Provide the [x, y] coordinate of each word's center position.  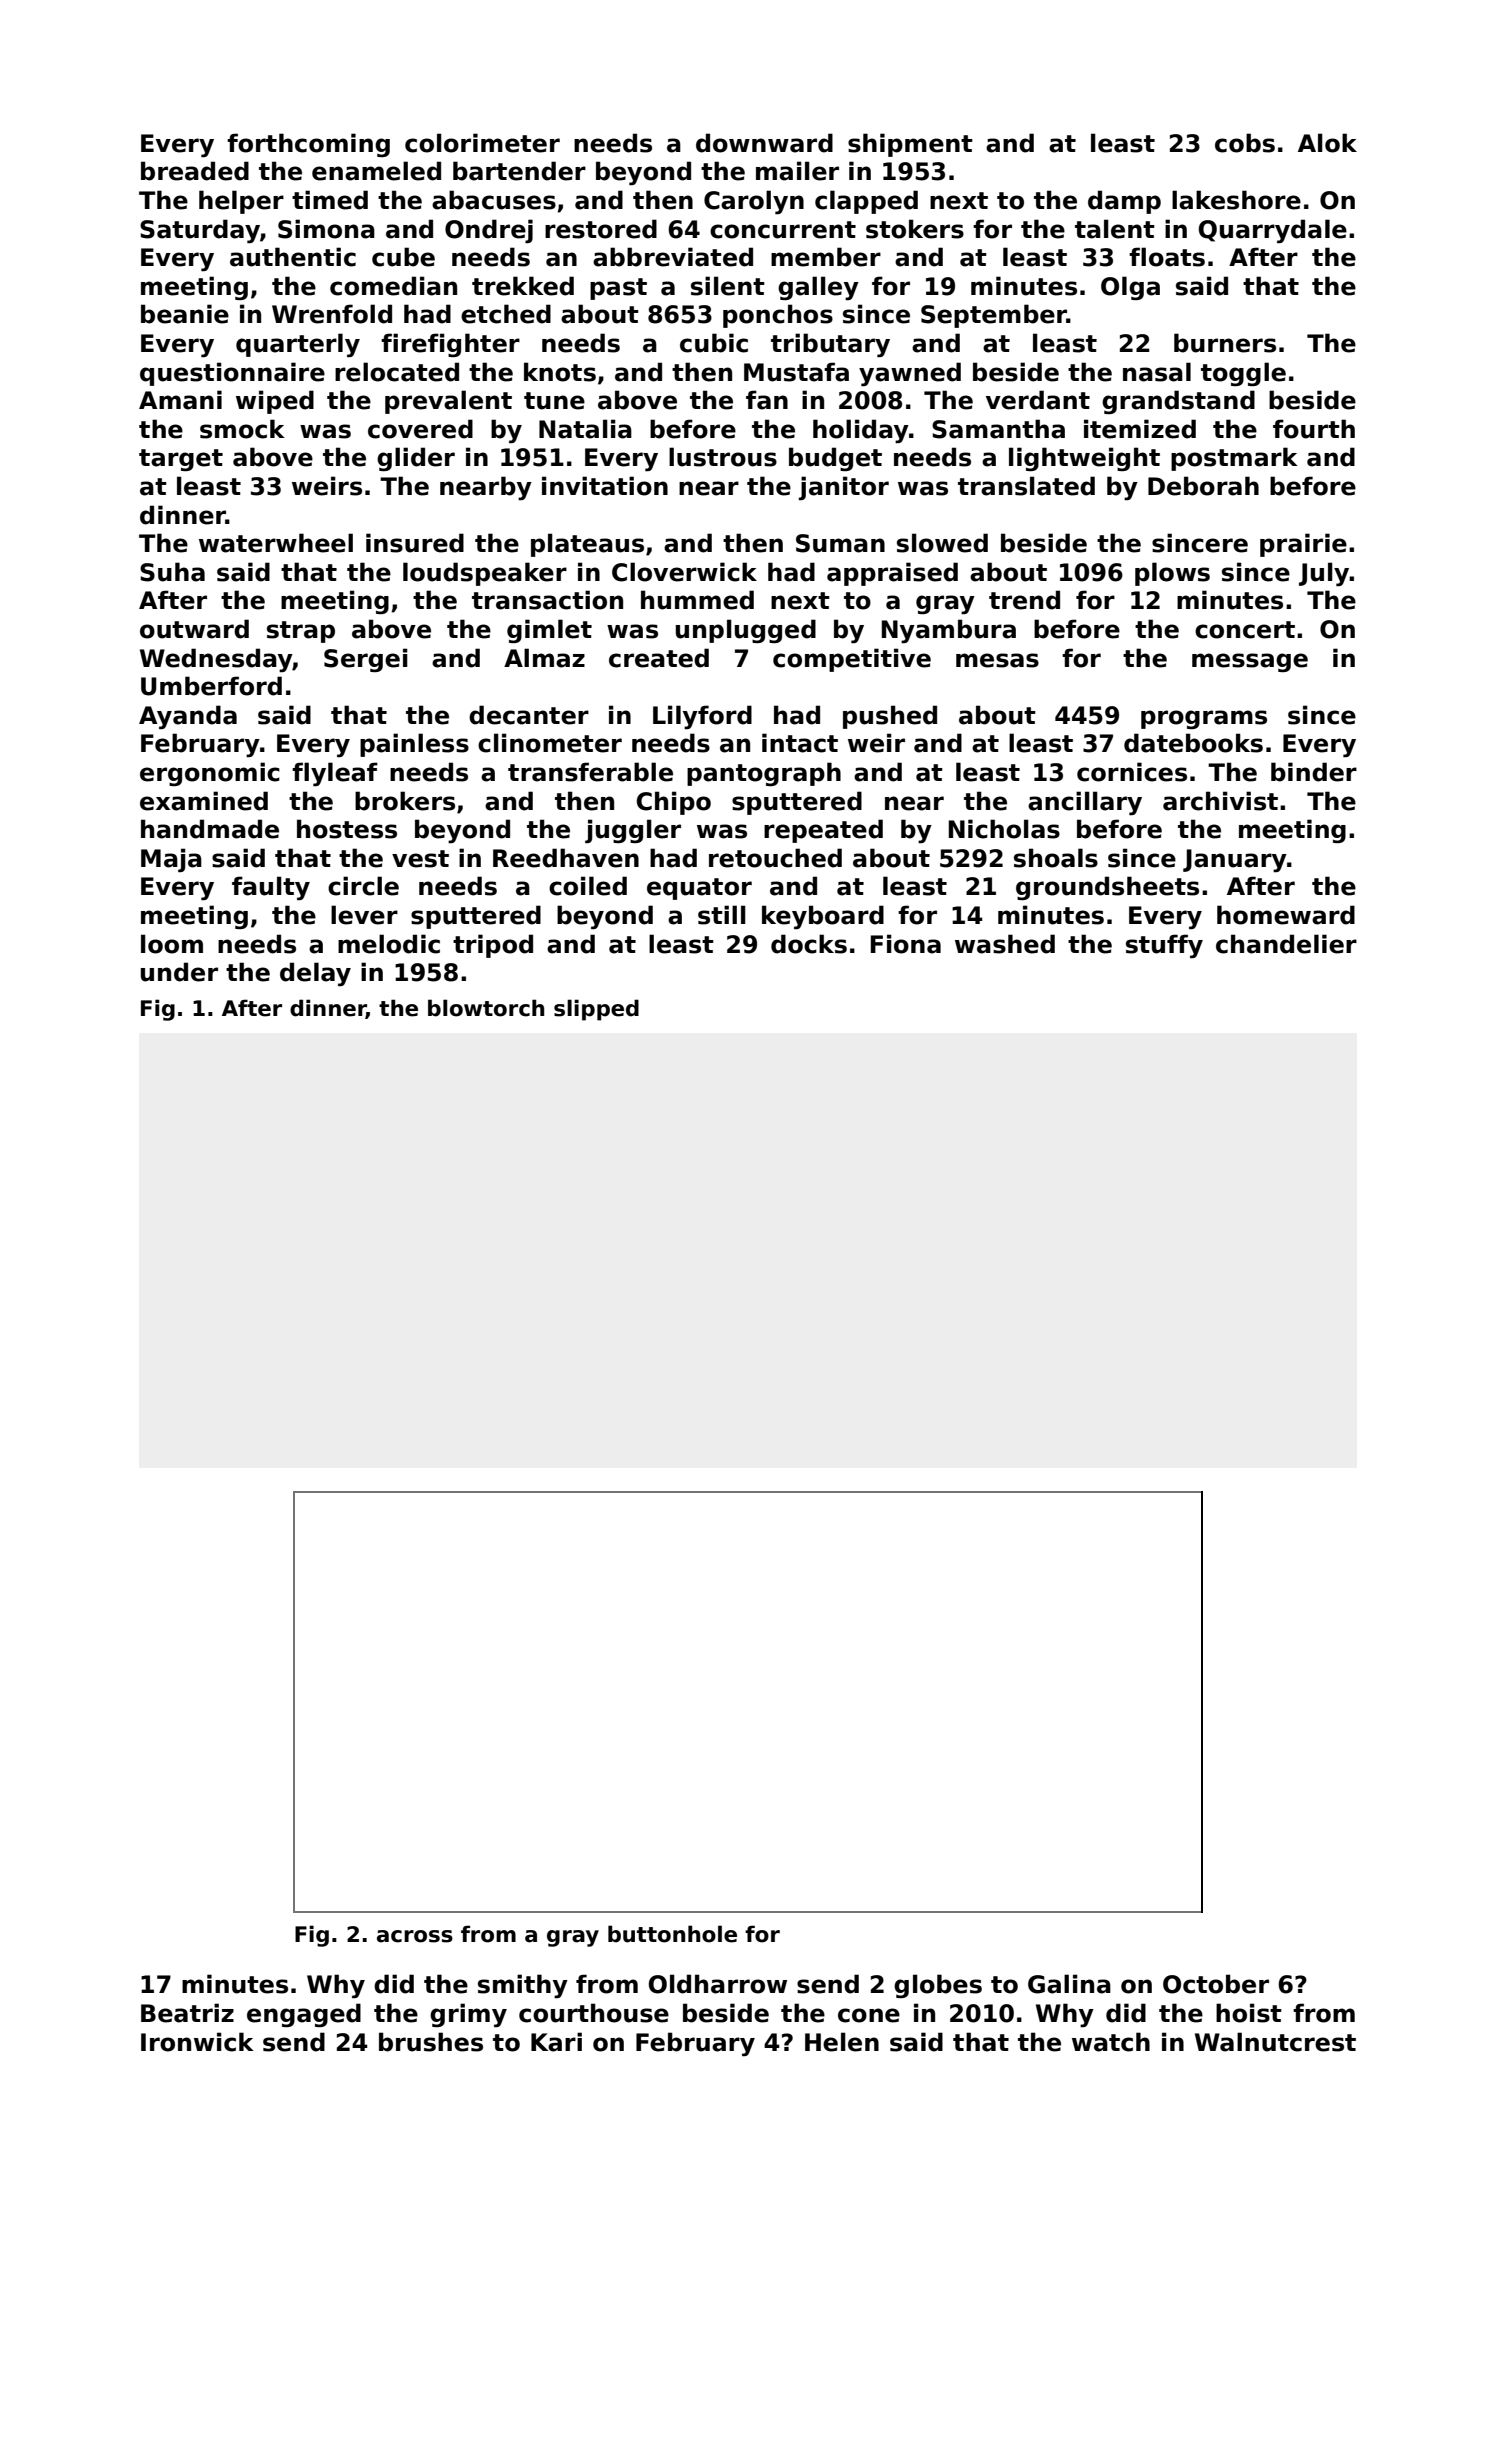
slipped [596, 1010]
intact [800, 743]
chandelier [1286, 944]
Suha [172, 572]
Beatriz [187, 2013]
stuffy [1164, 946]
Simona [326, 229]
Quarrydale [1273, 231]
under [179, 972]
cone [869, 2015]
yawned [910, 374]
